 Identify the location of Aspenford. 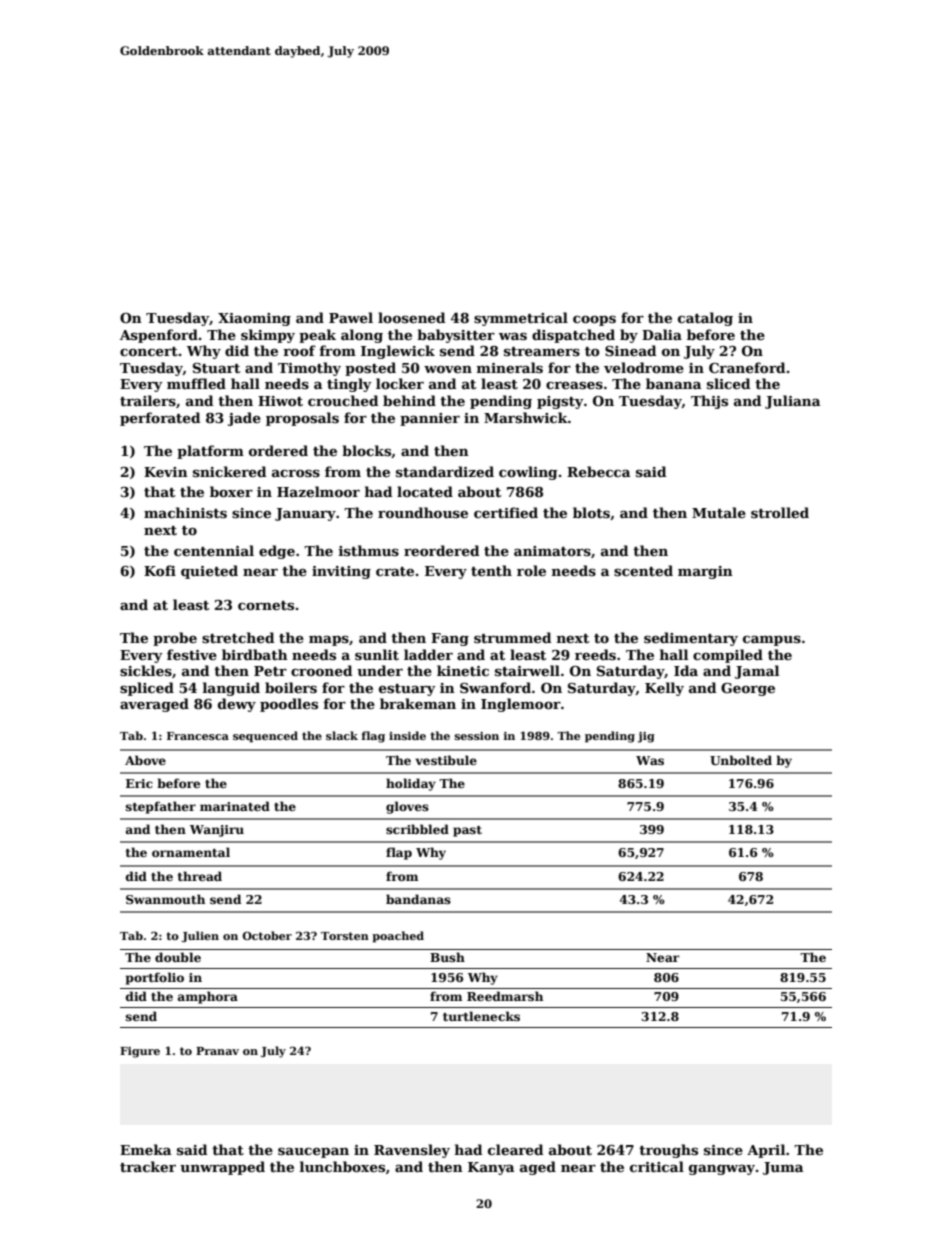
(159, 336).
